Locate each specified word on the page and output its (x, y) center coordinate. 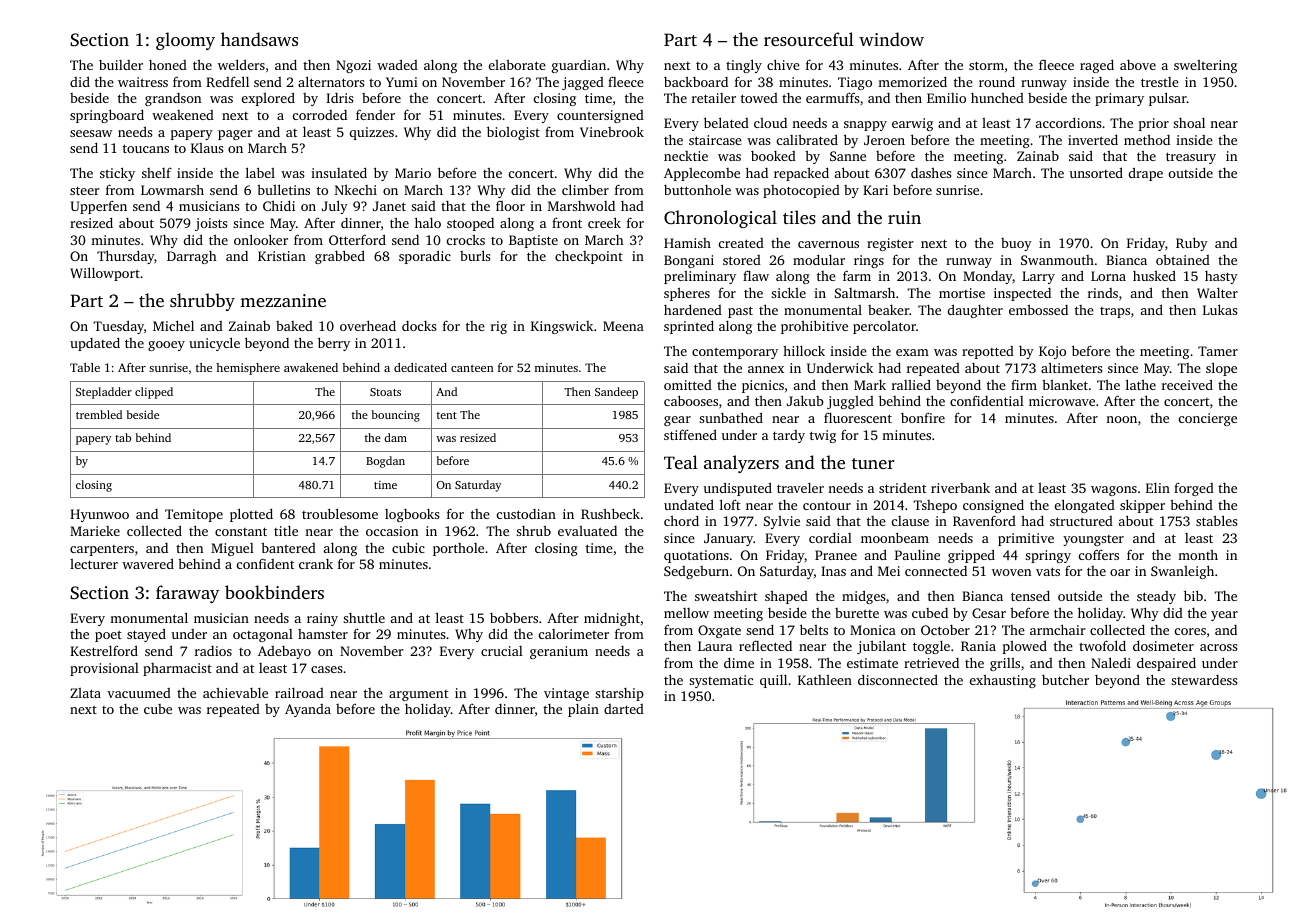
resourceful (809, 39)
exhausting (1003, 681)
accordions (1068, 122)
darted (624, 709)
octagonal (263, 635)
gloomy (185, 41)
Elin (1158, 488)
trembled (99, 414)
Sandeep (616, 393)
